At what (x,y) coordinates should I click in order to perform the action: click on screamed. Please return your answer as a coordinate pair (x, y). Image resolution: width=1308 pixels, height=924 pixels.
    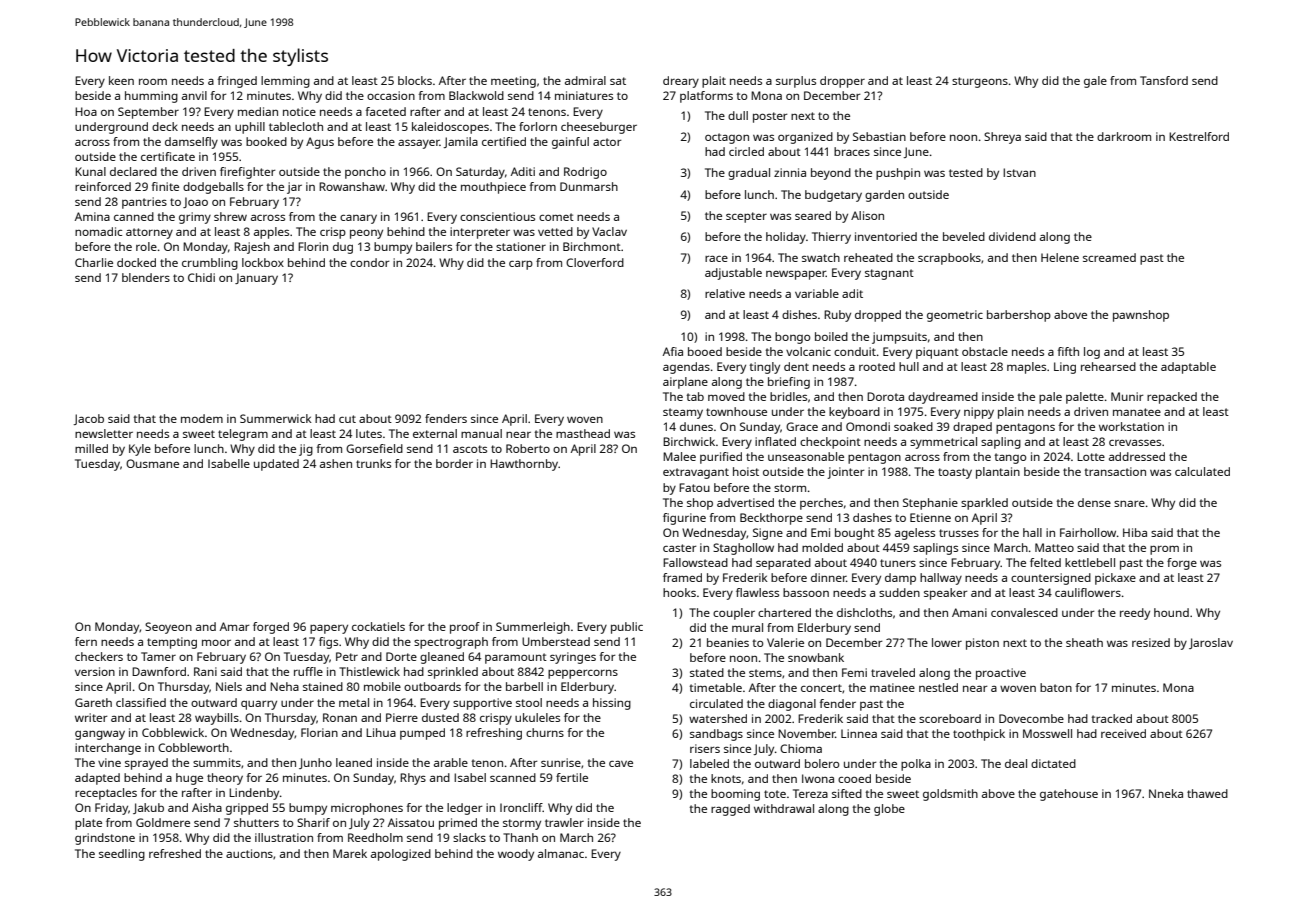
    Looking at the image, I should click on (1109, 257).
